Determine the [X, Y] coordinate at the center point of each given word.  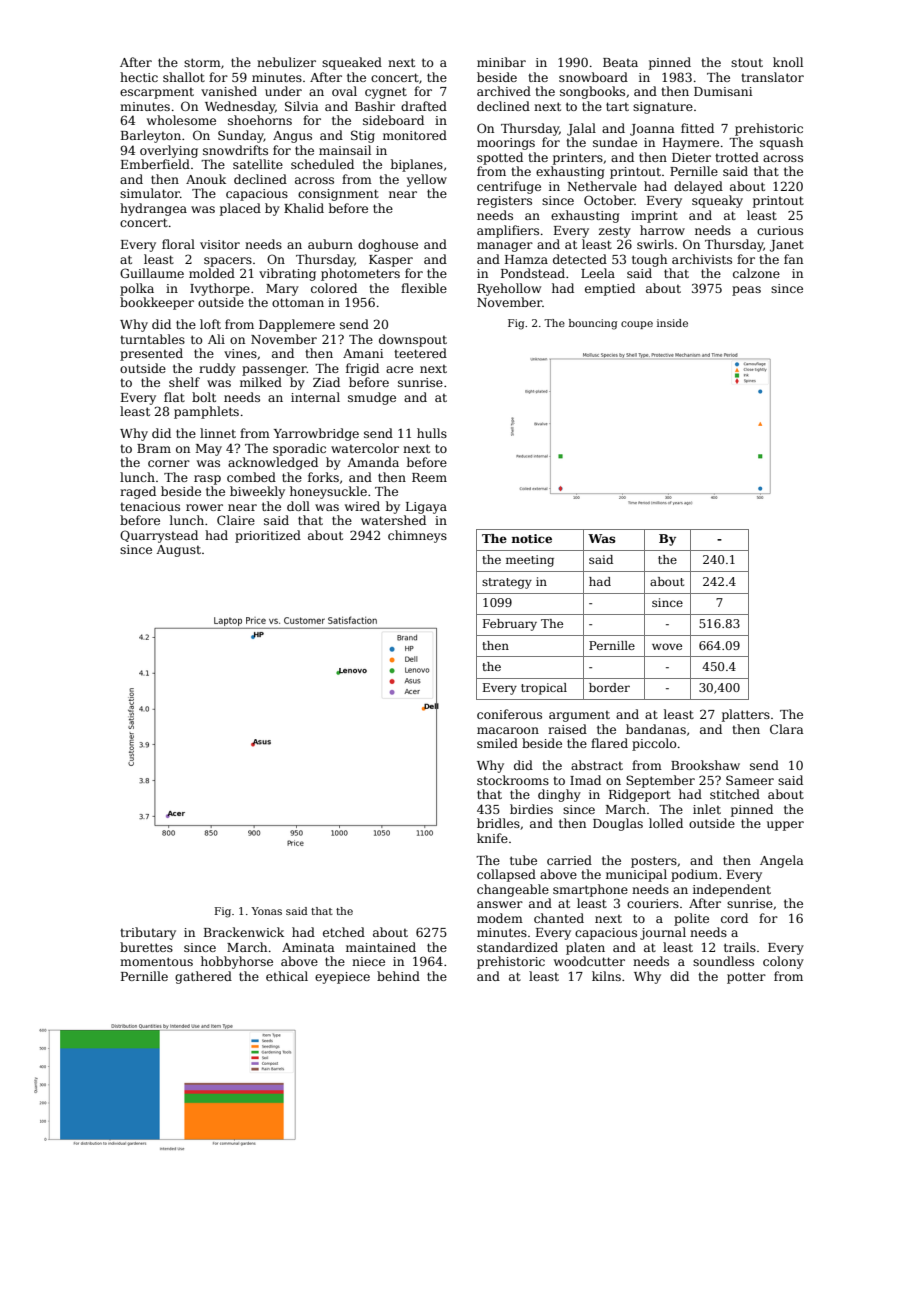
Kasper [391, 261]
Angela [782, 861]
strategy [507, 583]
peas [746, 291]
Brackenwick [244, 932]
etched [344, 932]
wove [667, 646]
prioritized [268, 536]
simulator [150, 193]
